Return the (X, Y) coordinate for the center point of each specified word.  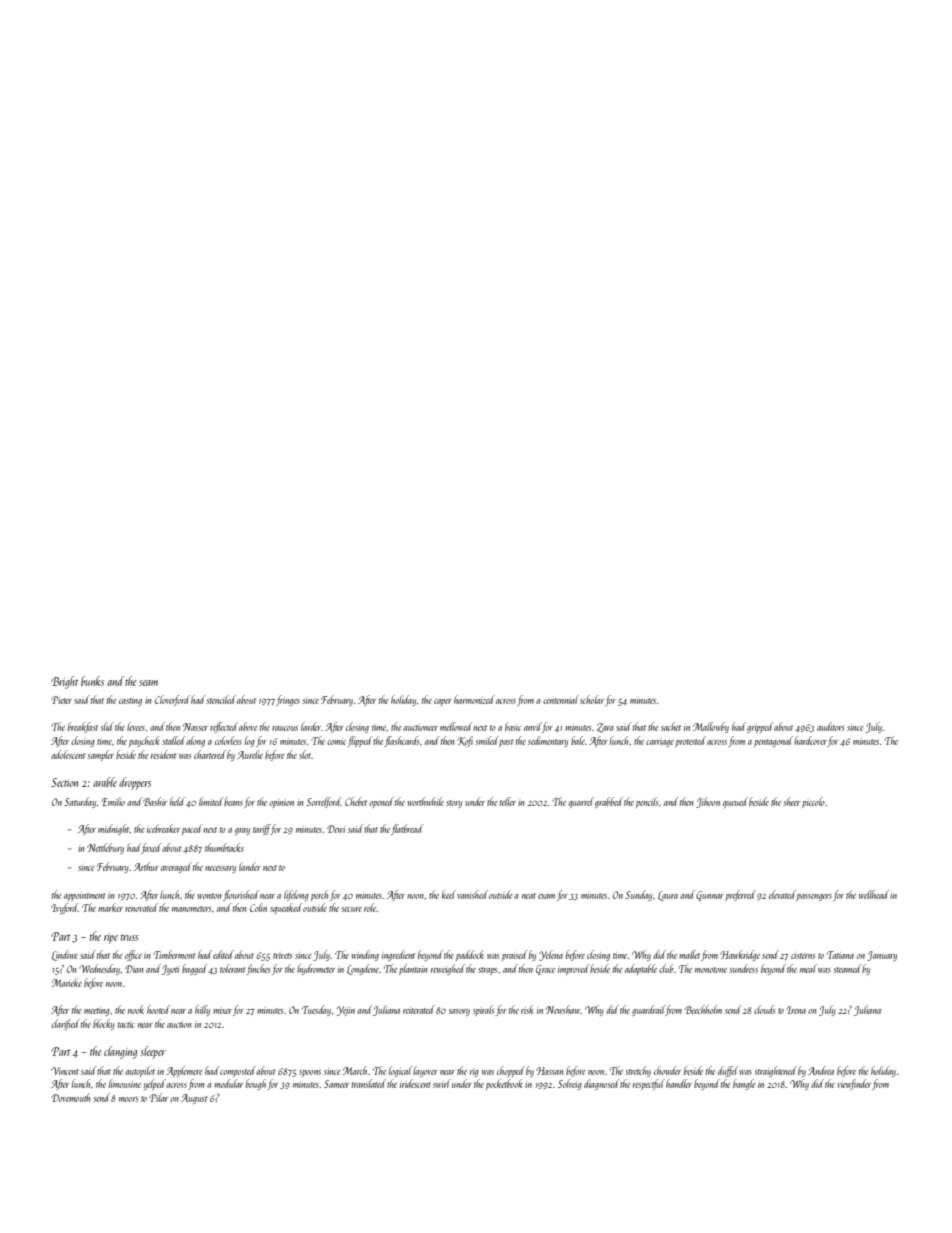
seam (148, 683)
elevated (782, 894)
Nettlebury (105, 848)
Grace (545, 970)
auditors (830, 726)
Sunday (638, 895)
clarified (65, 1024)
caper (443, 702)
